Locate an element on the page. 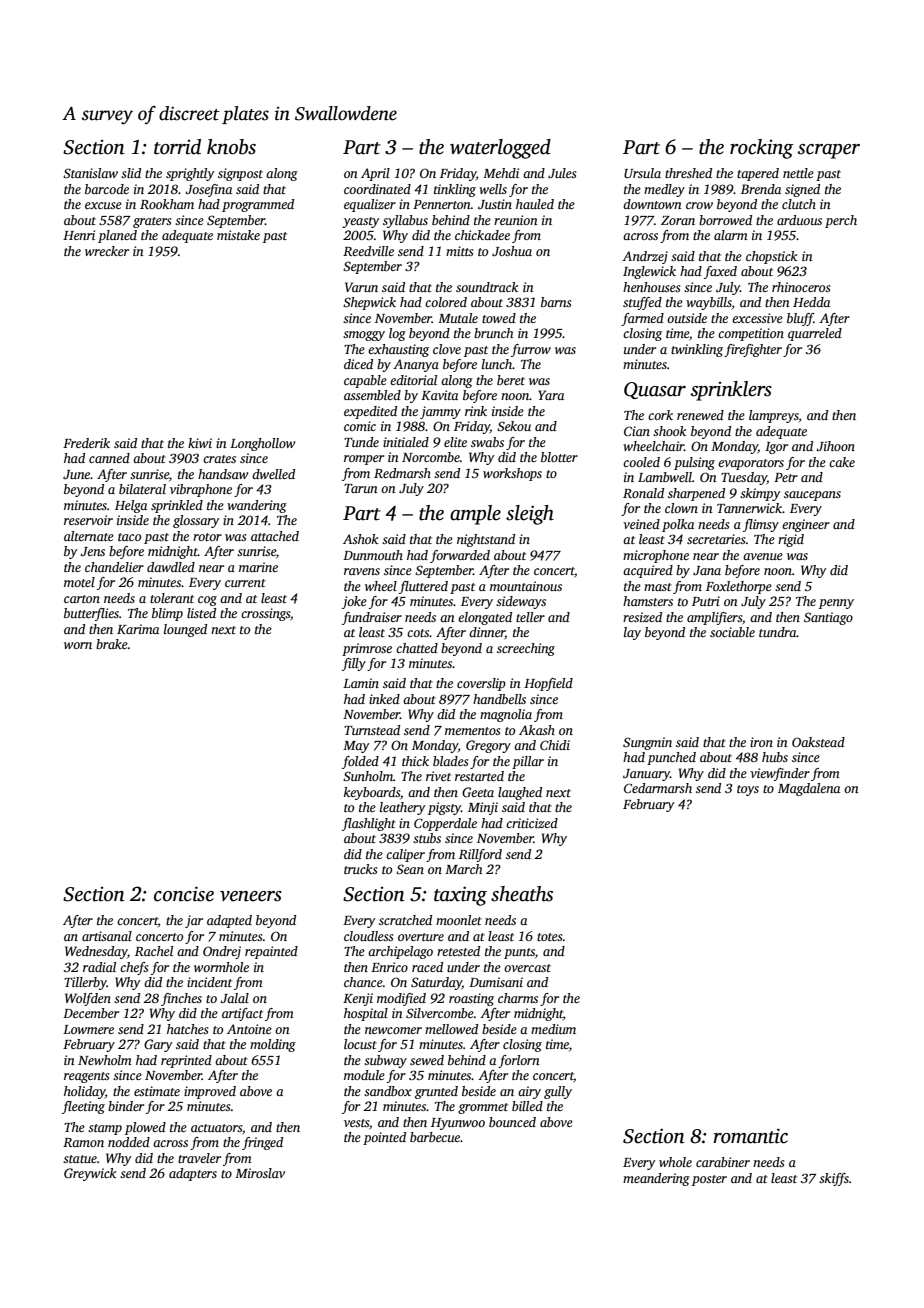 The image size is (924, 1308). current is located at coordinates (245, 583).
